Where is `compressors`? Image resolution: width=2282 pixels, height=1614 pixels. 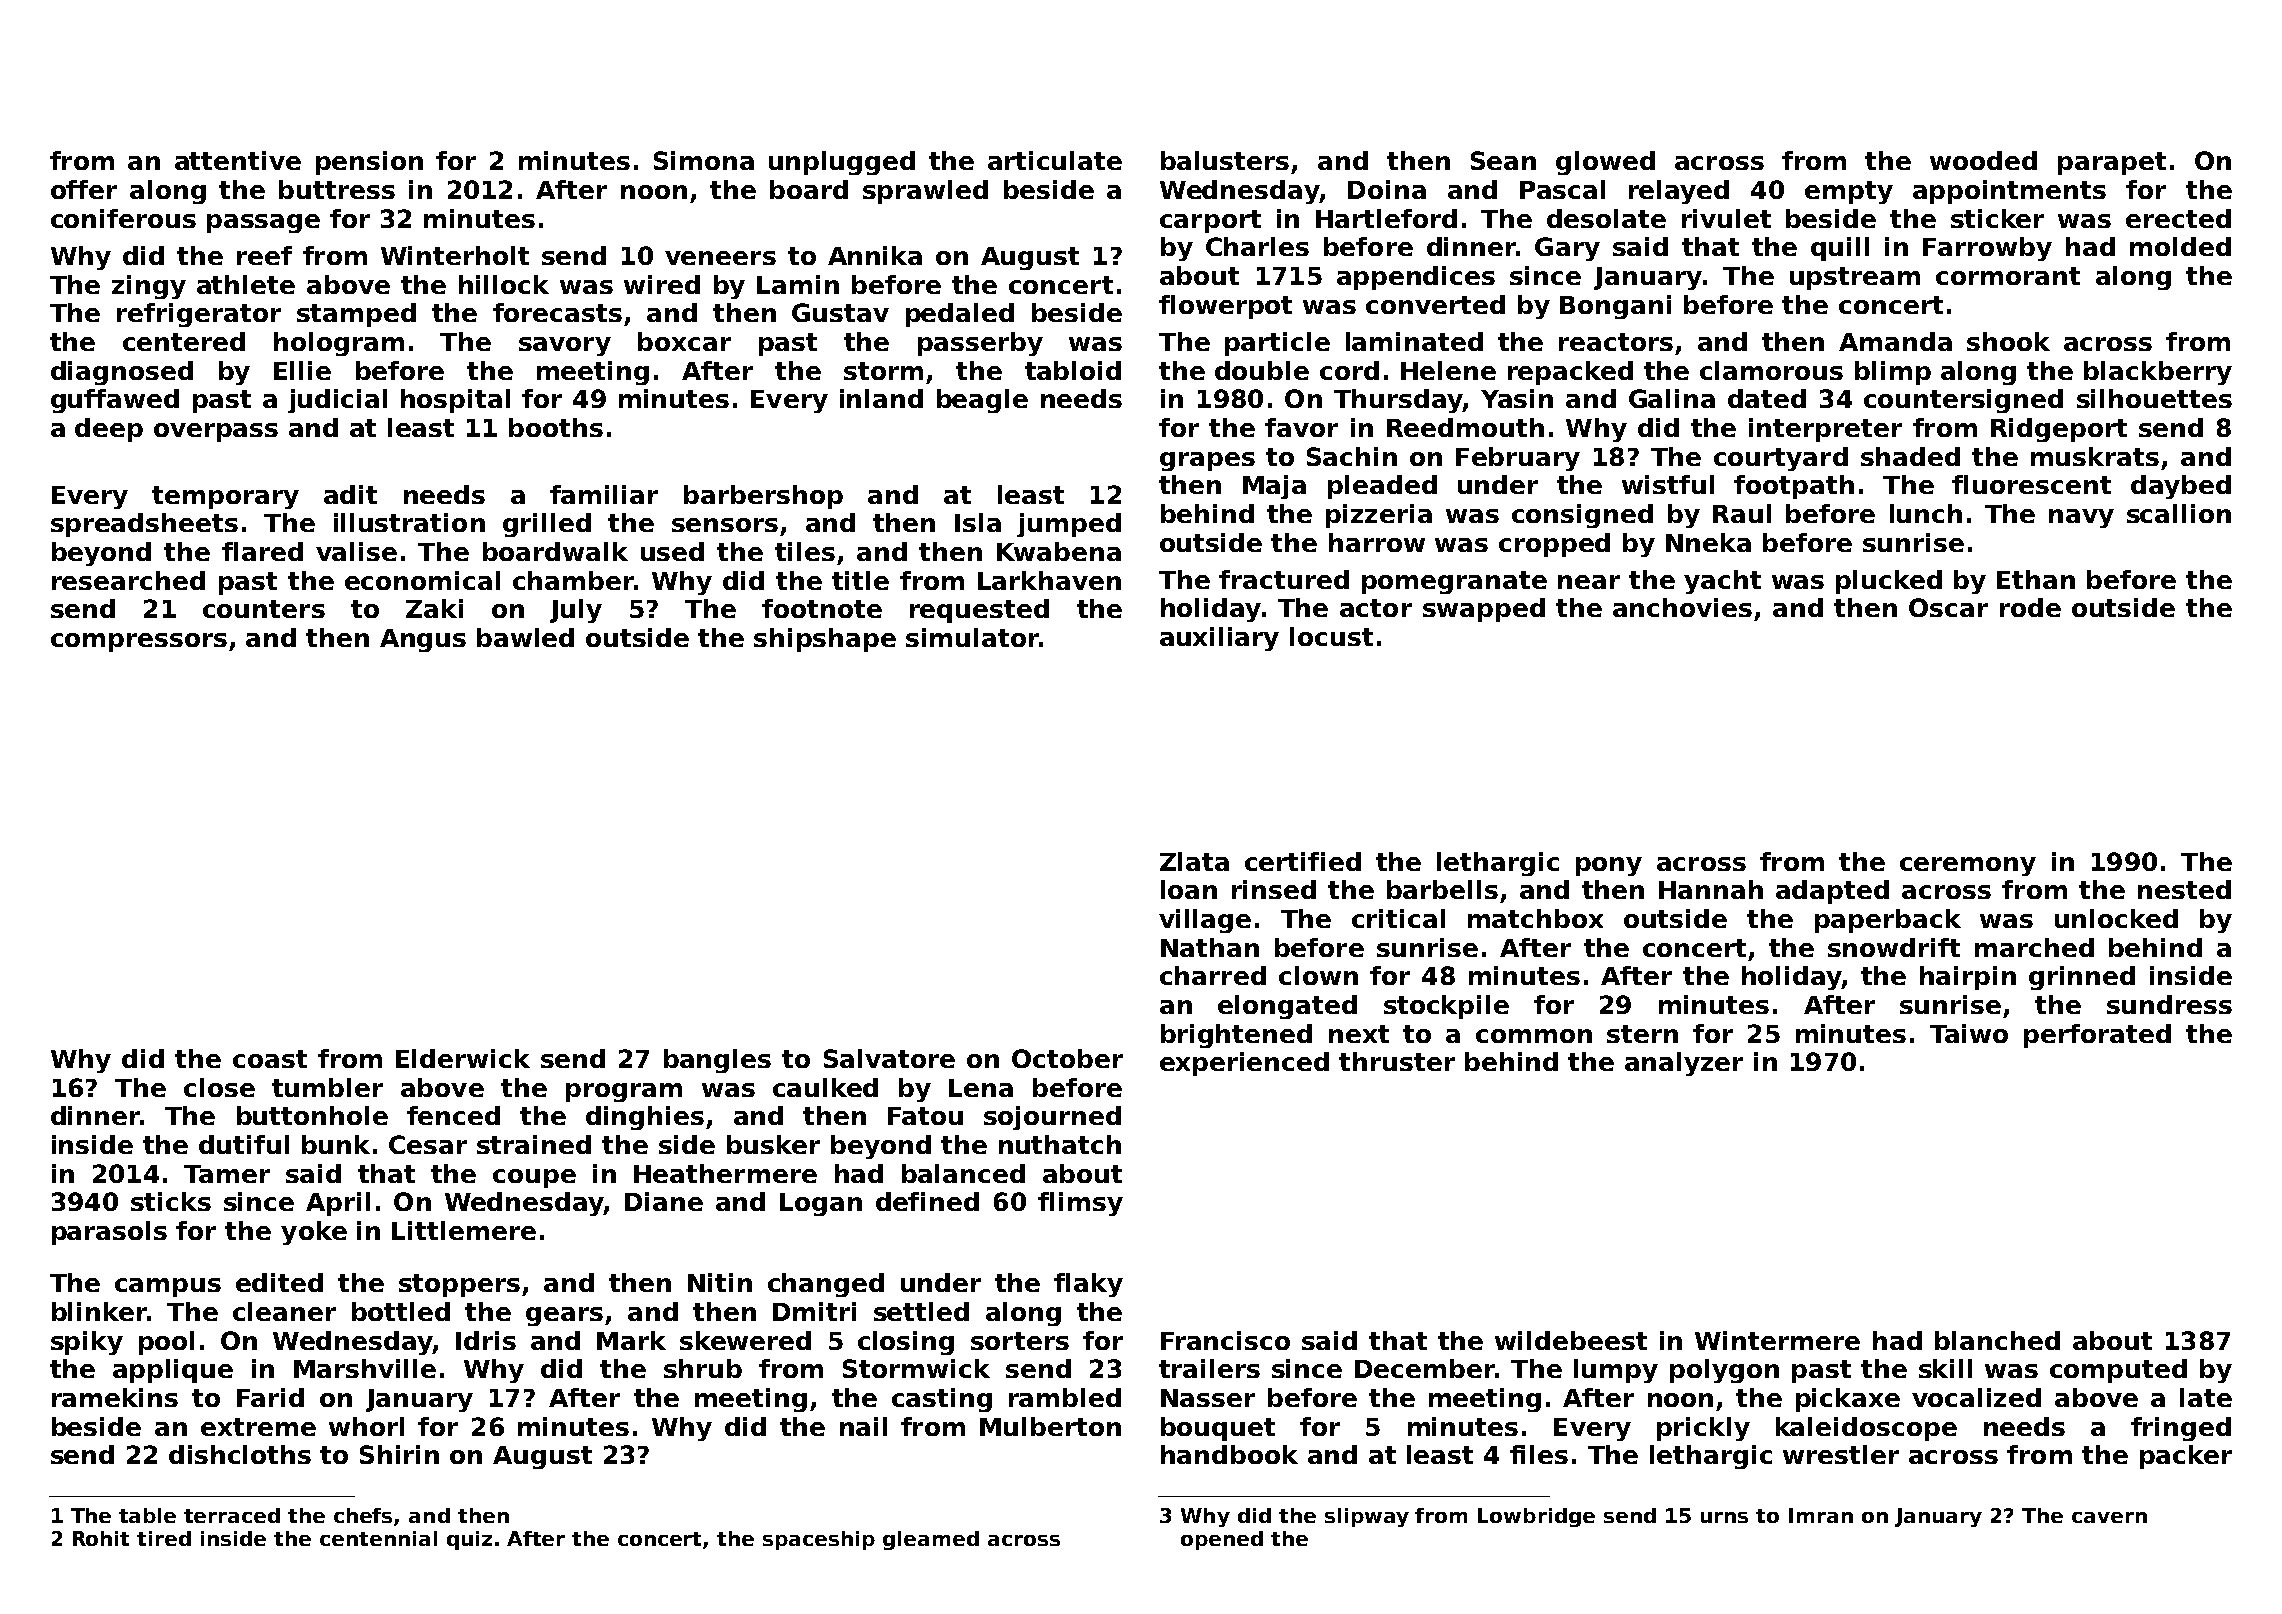
compressors is located at coordinates (139, 642).
